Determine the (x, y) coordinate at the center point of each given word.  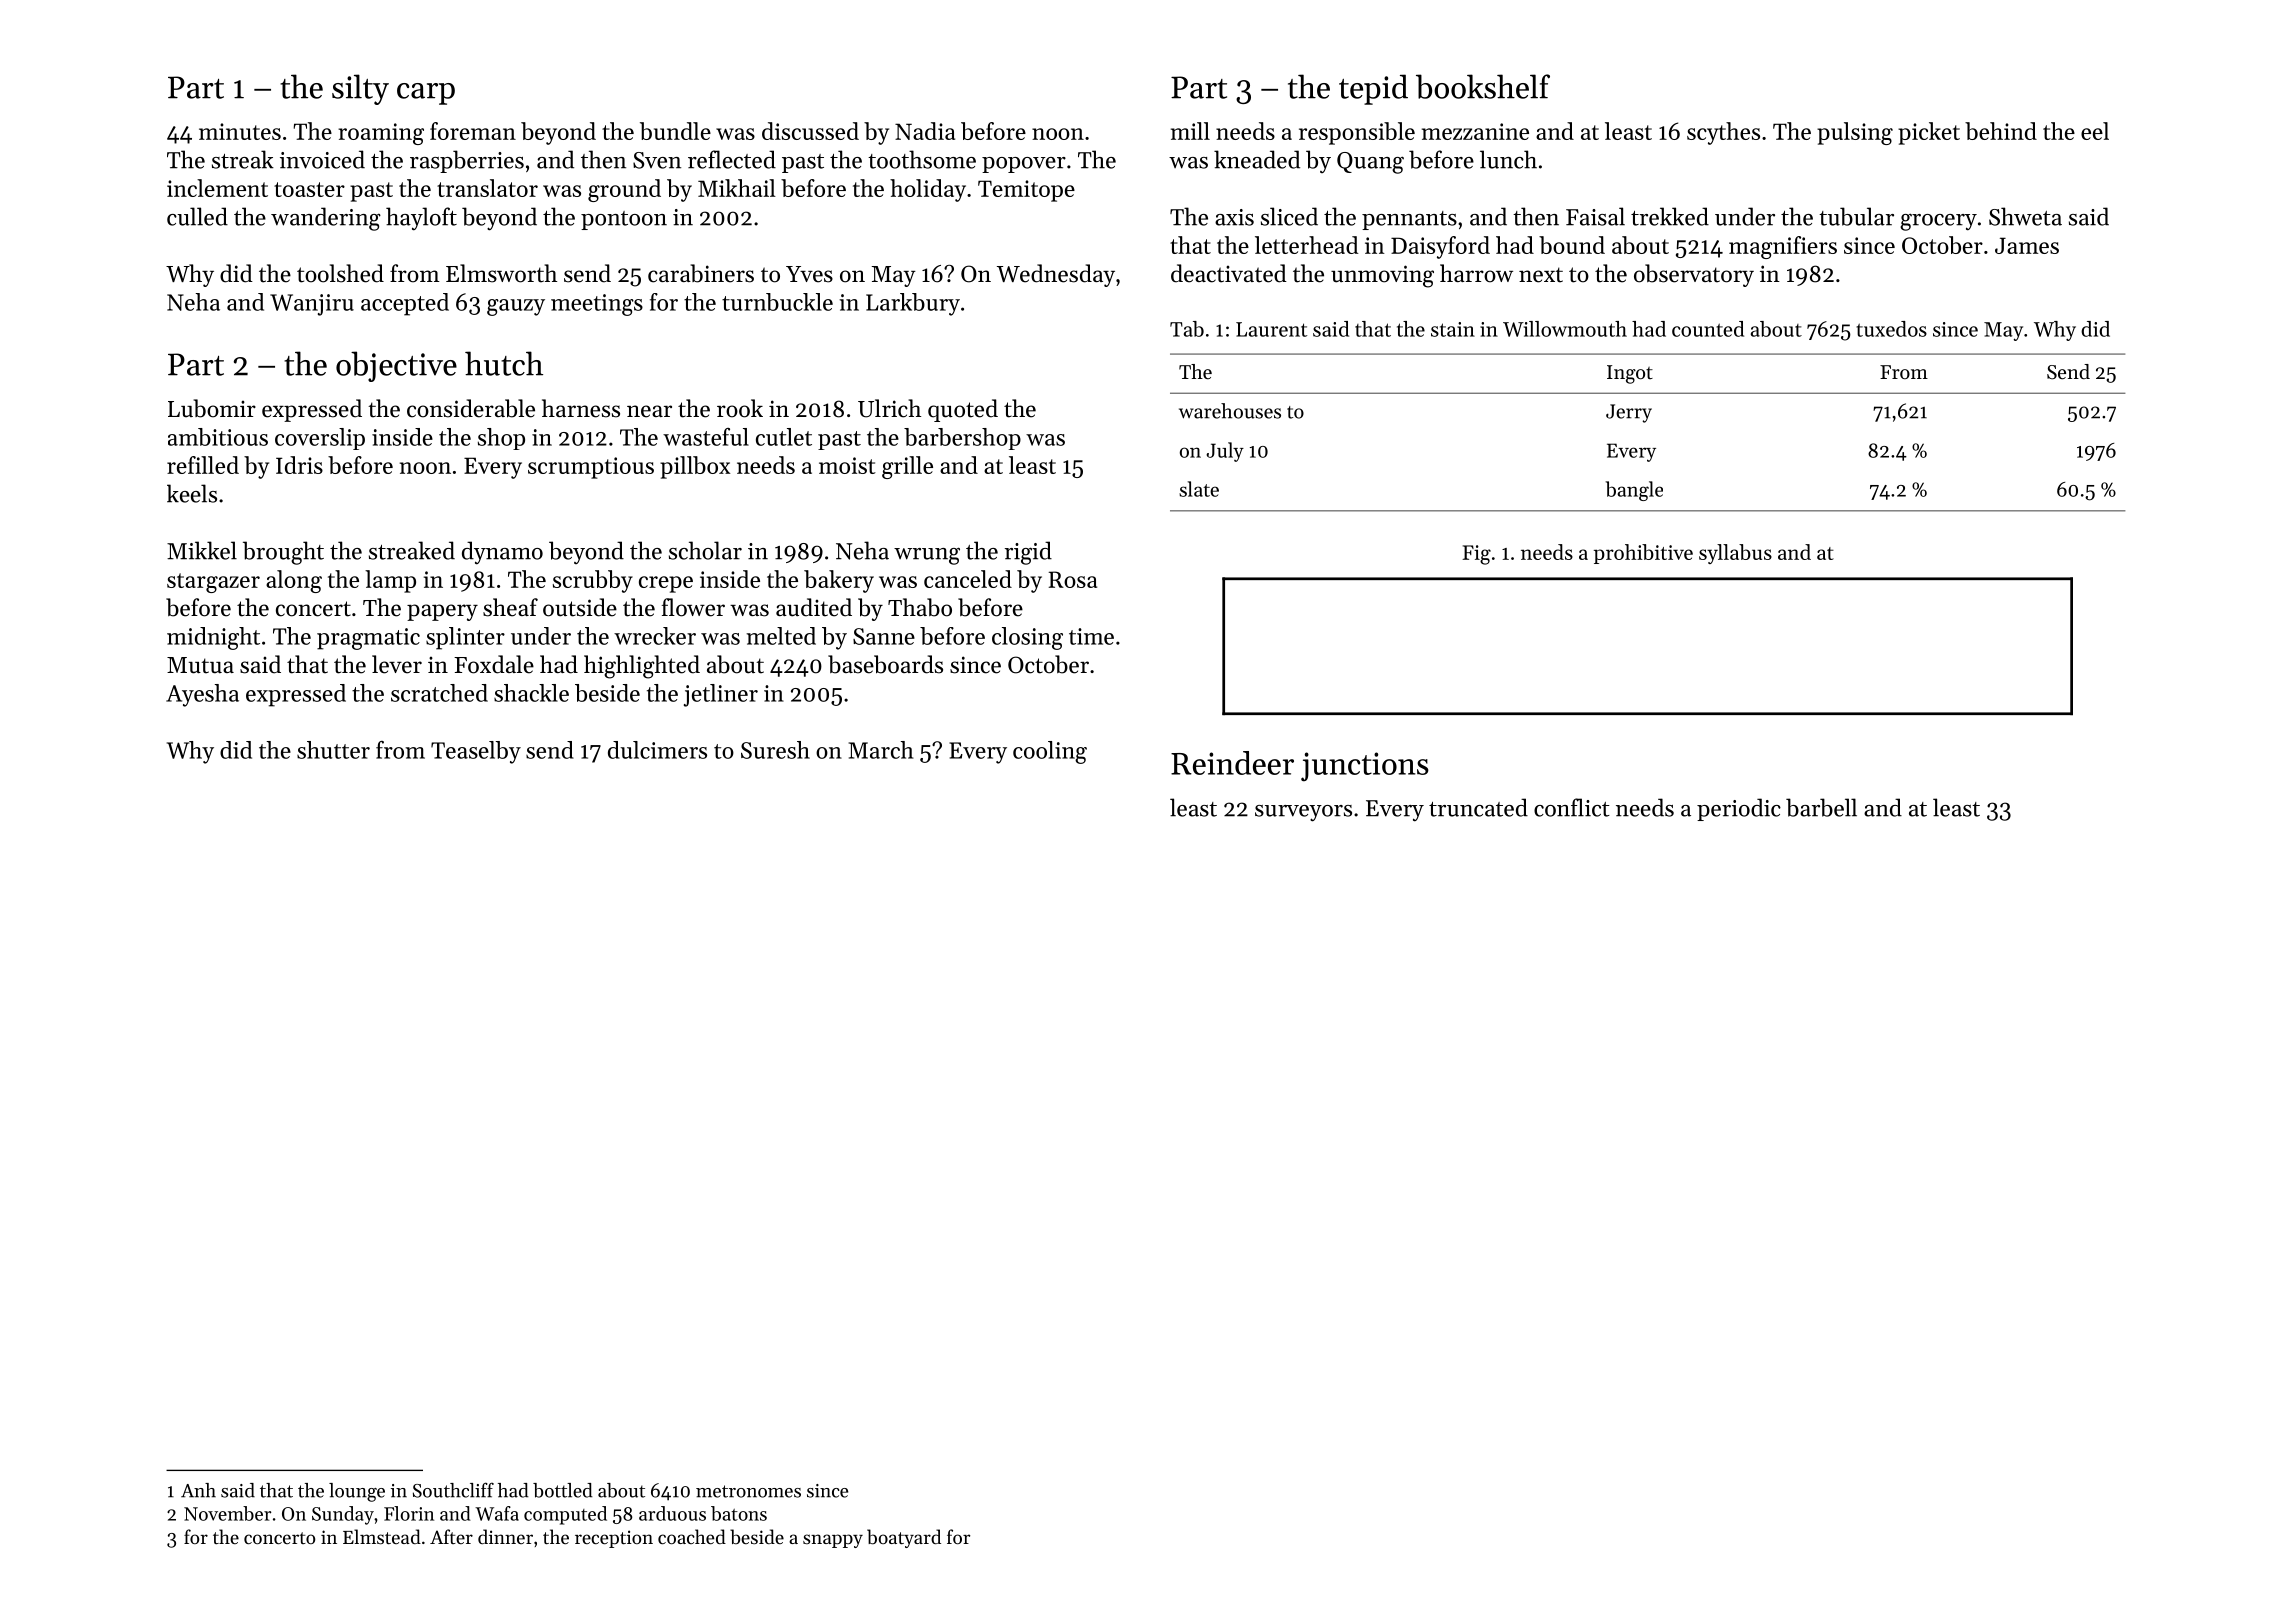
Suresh (775, 750)
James (2027, 245)
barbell (1821, 807)
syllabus (1735, 554)
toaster (309, 189)
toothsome (922, 159)
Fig (1476, 555)
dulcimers (657, 750)
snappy (833, 1541)
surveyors (1303, 813)
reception (614, 1539)
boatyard (904, 1538)
